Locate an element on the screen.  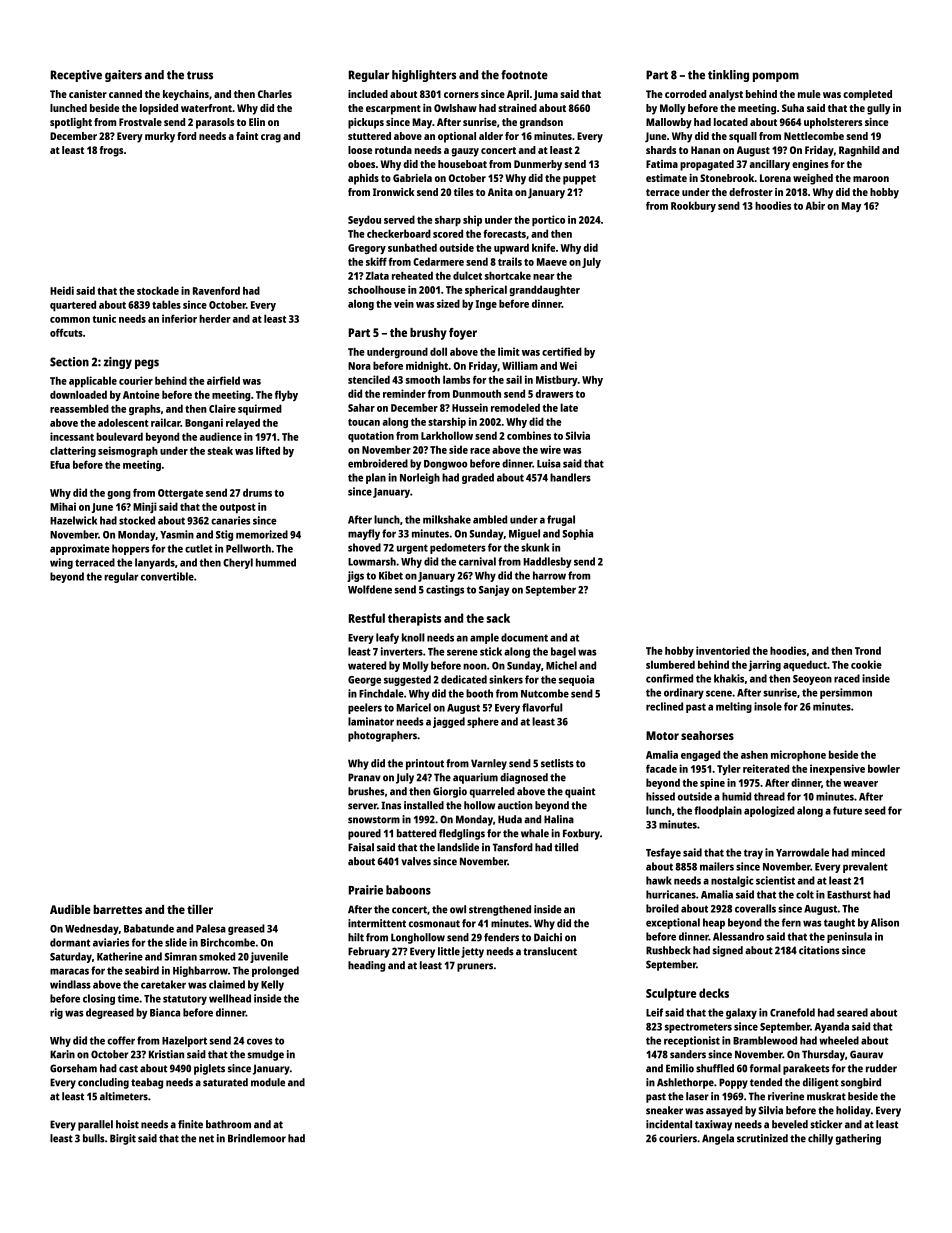
tinkling is located at coordinates (728, 76).
